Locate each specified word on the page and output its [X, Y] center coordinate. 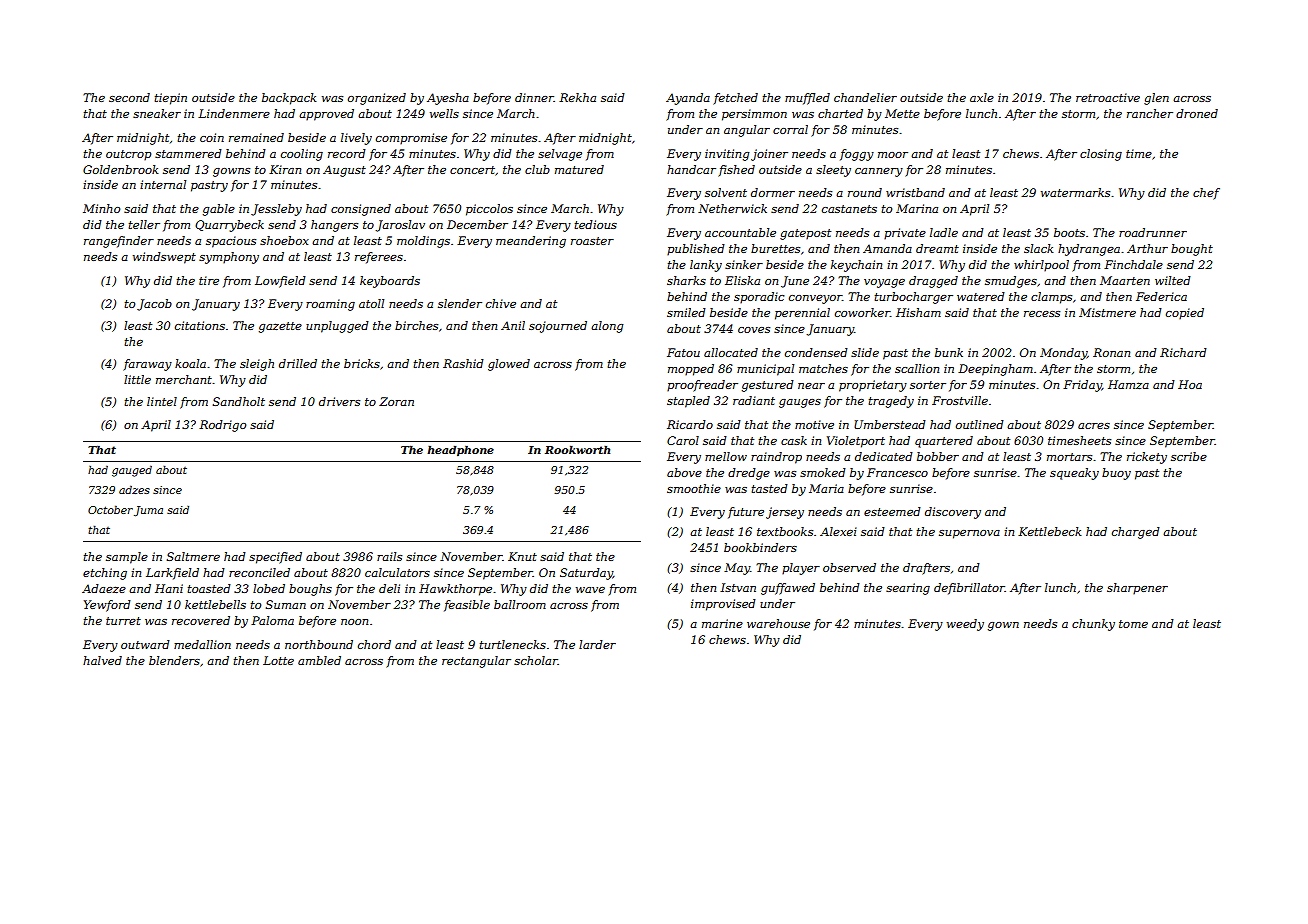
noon [354, 622]
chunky [1093, 625]
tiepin [170, 99]
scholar [536, 660]
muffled [807, 99]
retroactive [1108, 97]
